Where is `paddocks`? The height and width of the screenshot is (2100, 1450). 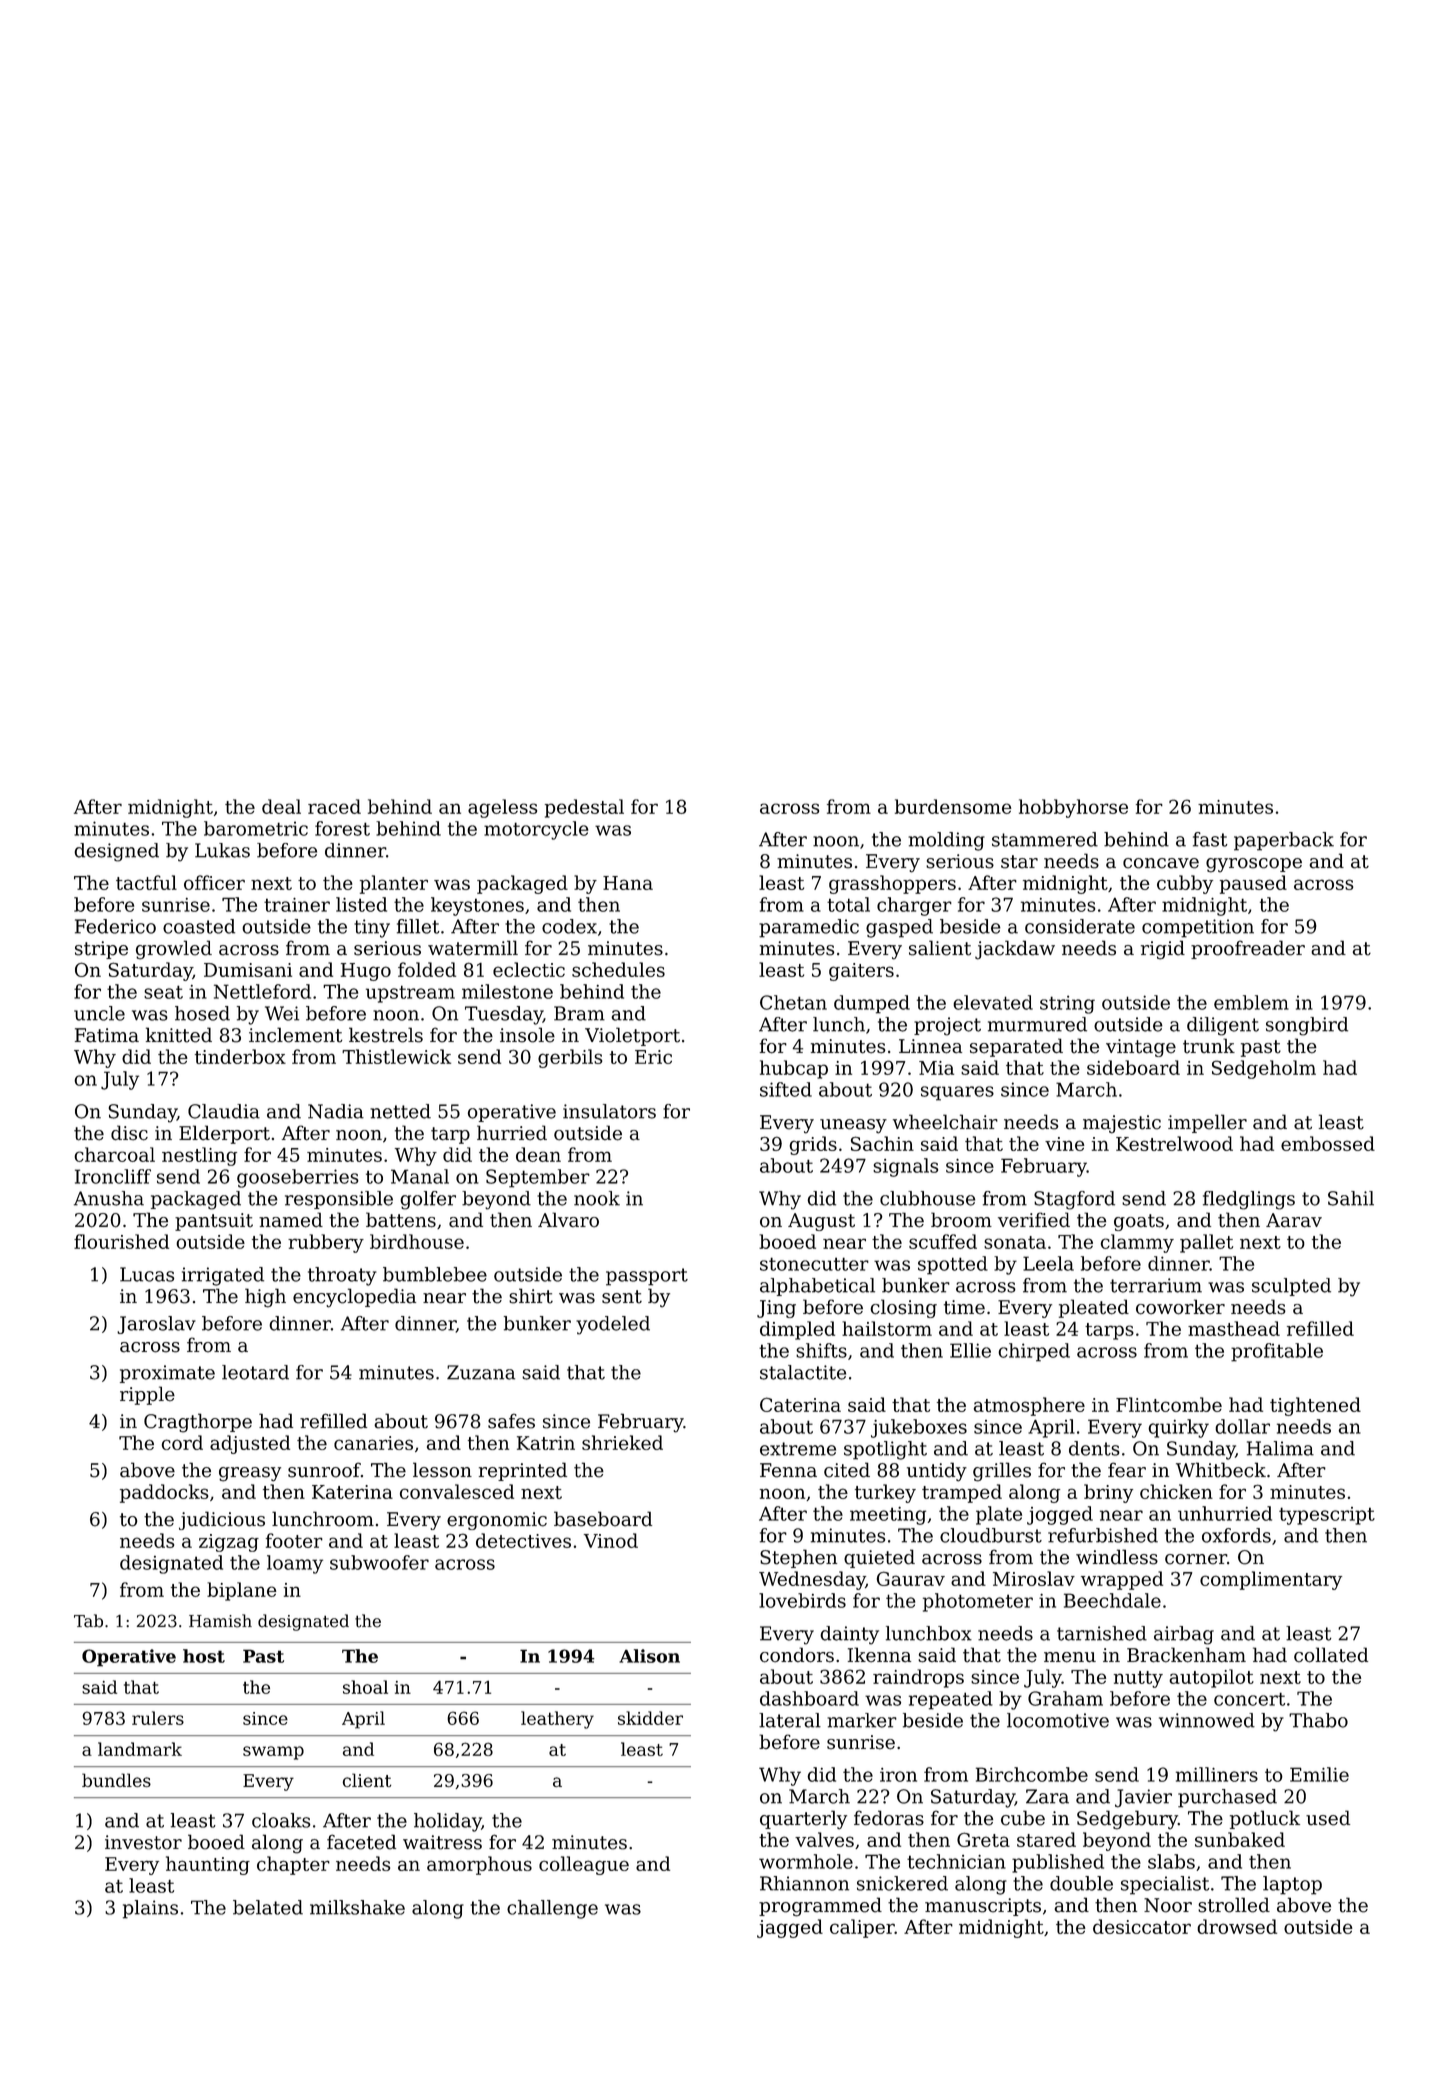
paddocks is located at coordinates (164, 1493).
